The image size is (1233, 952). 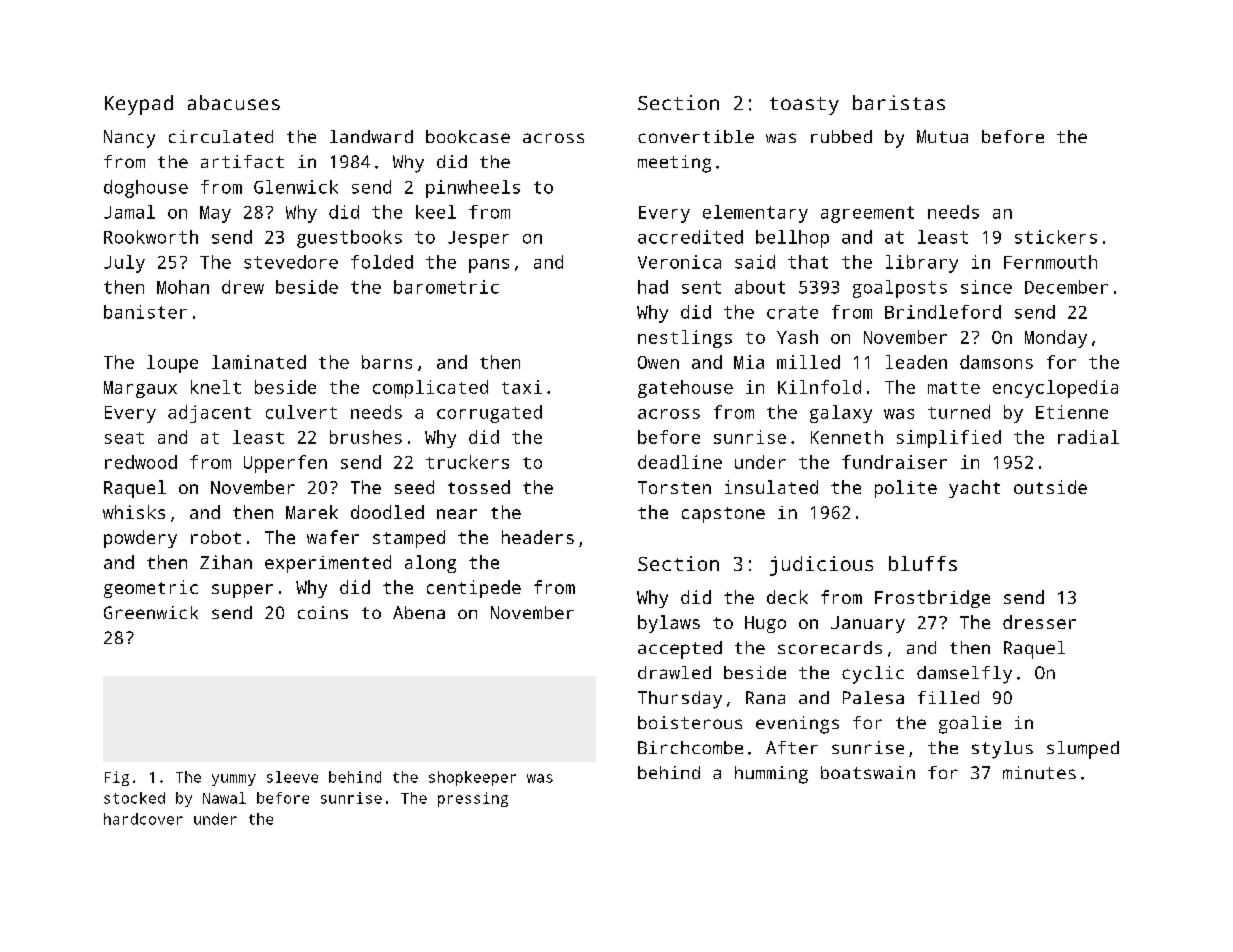 I want to click on gatehouse, so click(x=685, y=389).
